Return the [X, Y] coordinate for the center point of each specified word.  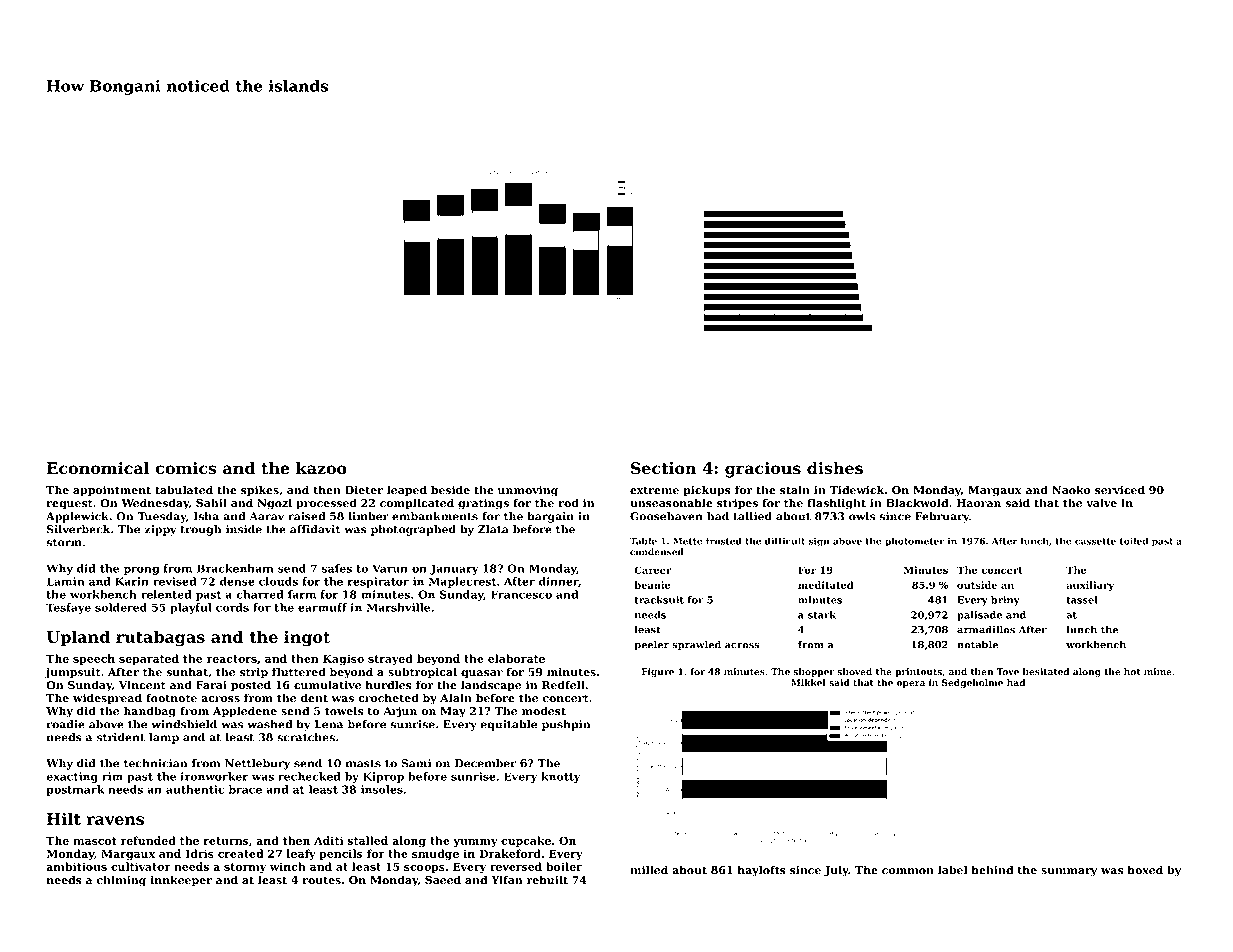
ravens [115, 820]
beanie [652, 585]
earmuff [322, 607]
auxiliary [1090, 586]
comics [186, 468]
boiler [564, 866]
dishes [835, 468]
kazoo [321, 468]
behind [992, 870]
